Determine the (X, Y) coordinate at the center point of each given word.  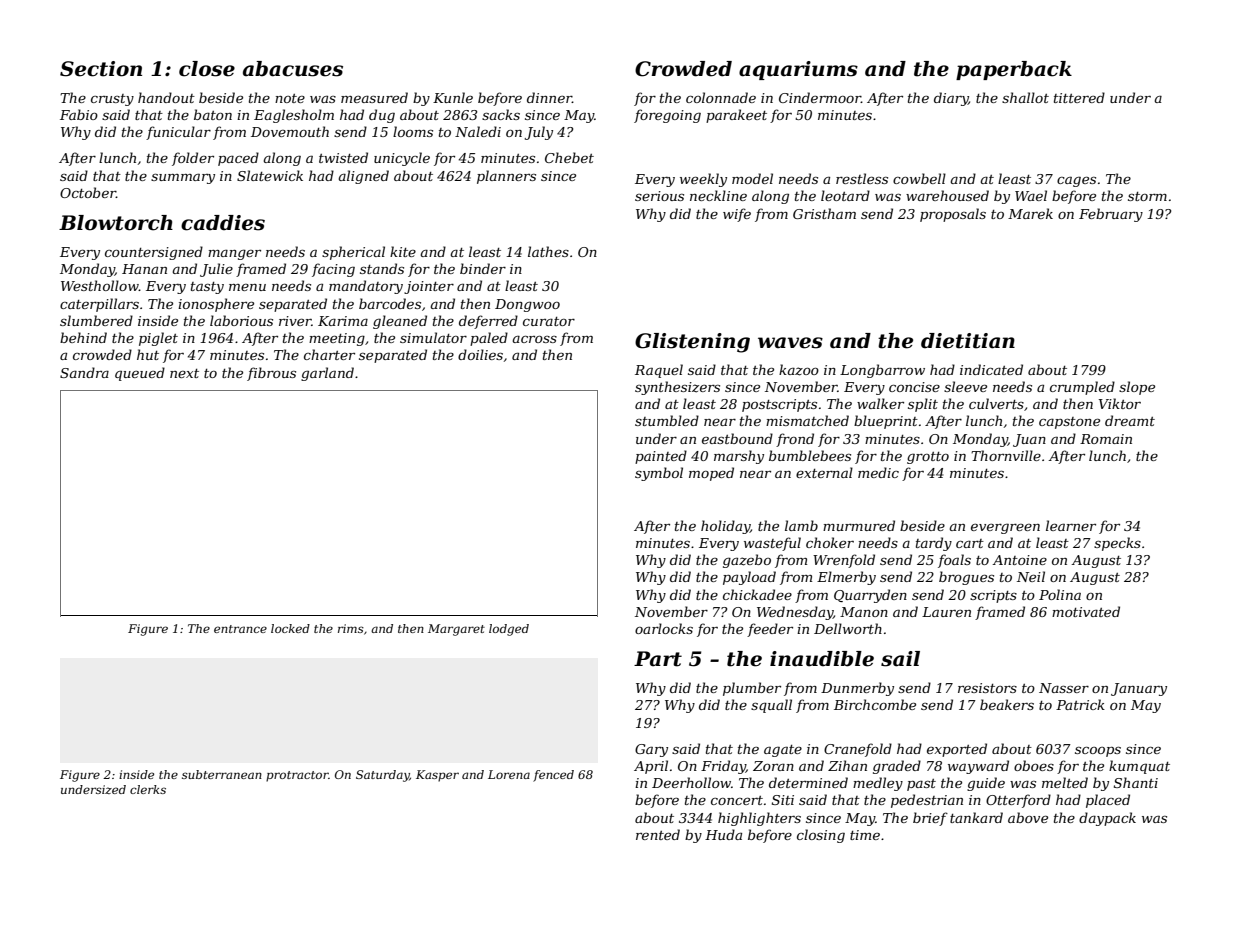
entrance (240, 629)
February (1111, 215)
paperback (1014, 70)
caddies (223, 223)
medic (878, 472)
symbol (659, 474)
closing (821, 836)
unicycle (402, 159)
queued (140, 374)
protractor (297, 776)
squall (771, 706)
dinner (549, 97)
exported (957, 750)
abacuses (293, 69)
